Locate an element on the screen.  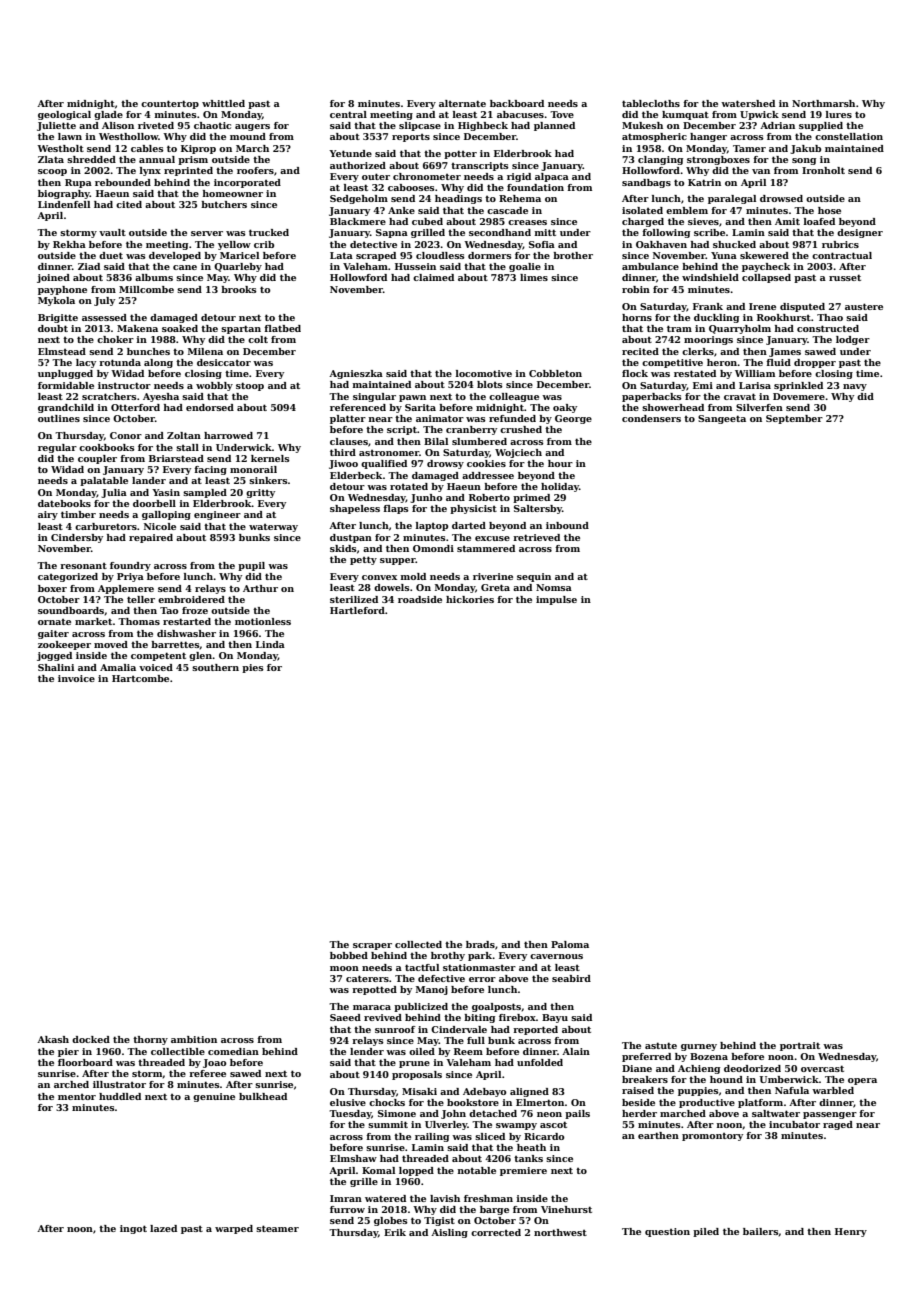
Zoltan is located at coordinates (184, 435).
